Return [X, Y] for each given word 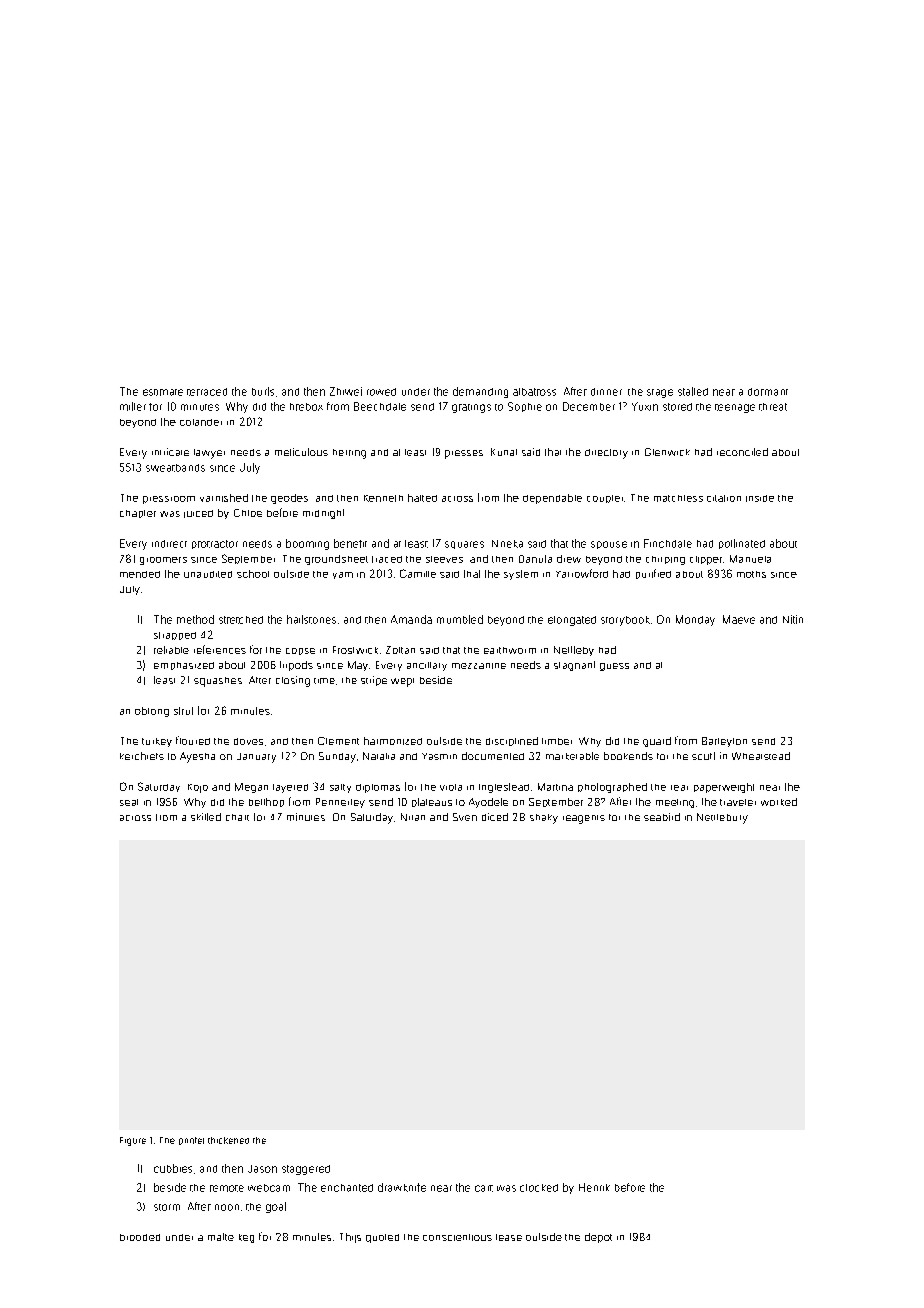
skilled [206, 817]
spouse [609, 545]
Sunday [337, 757]
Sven [465, 817]
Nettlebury [722, 818]
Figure [133, 1141]
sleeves [444, 559]
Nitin [793, 619]
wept [402, 682]
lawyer [209, 454]
